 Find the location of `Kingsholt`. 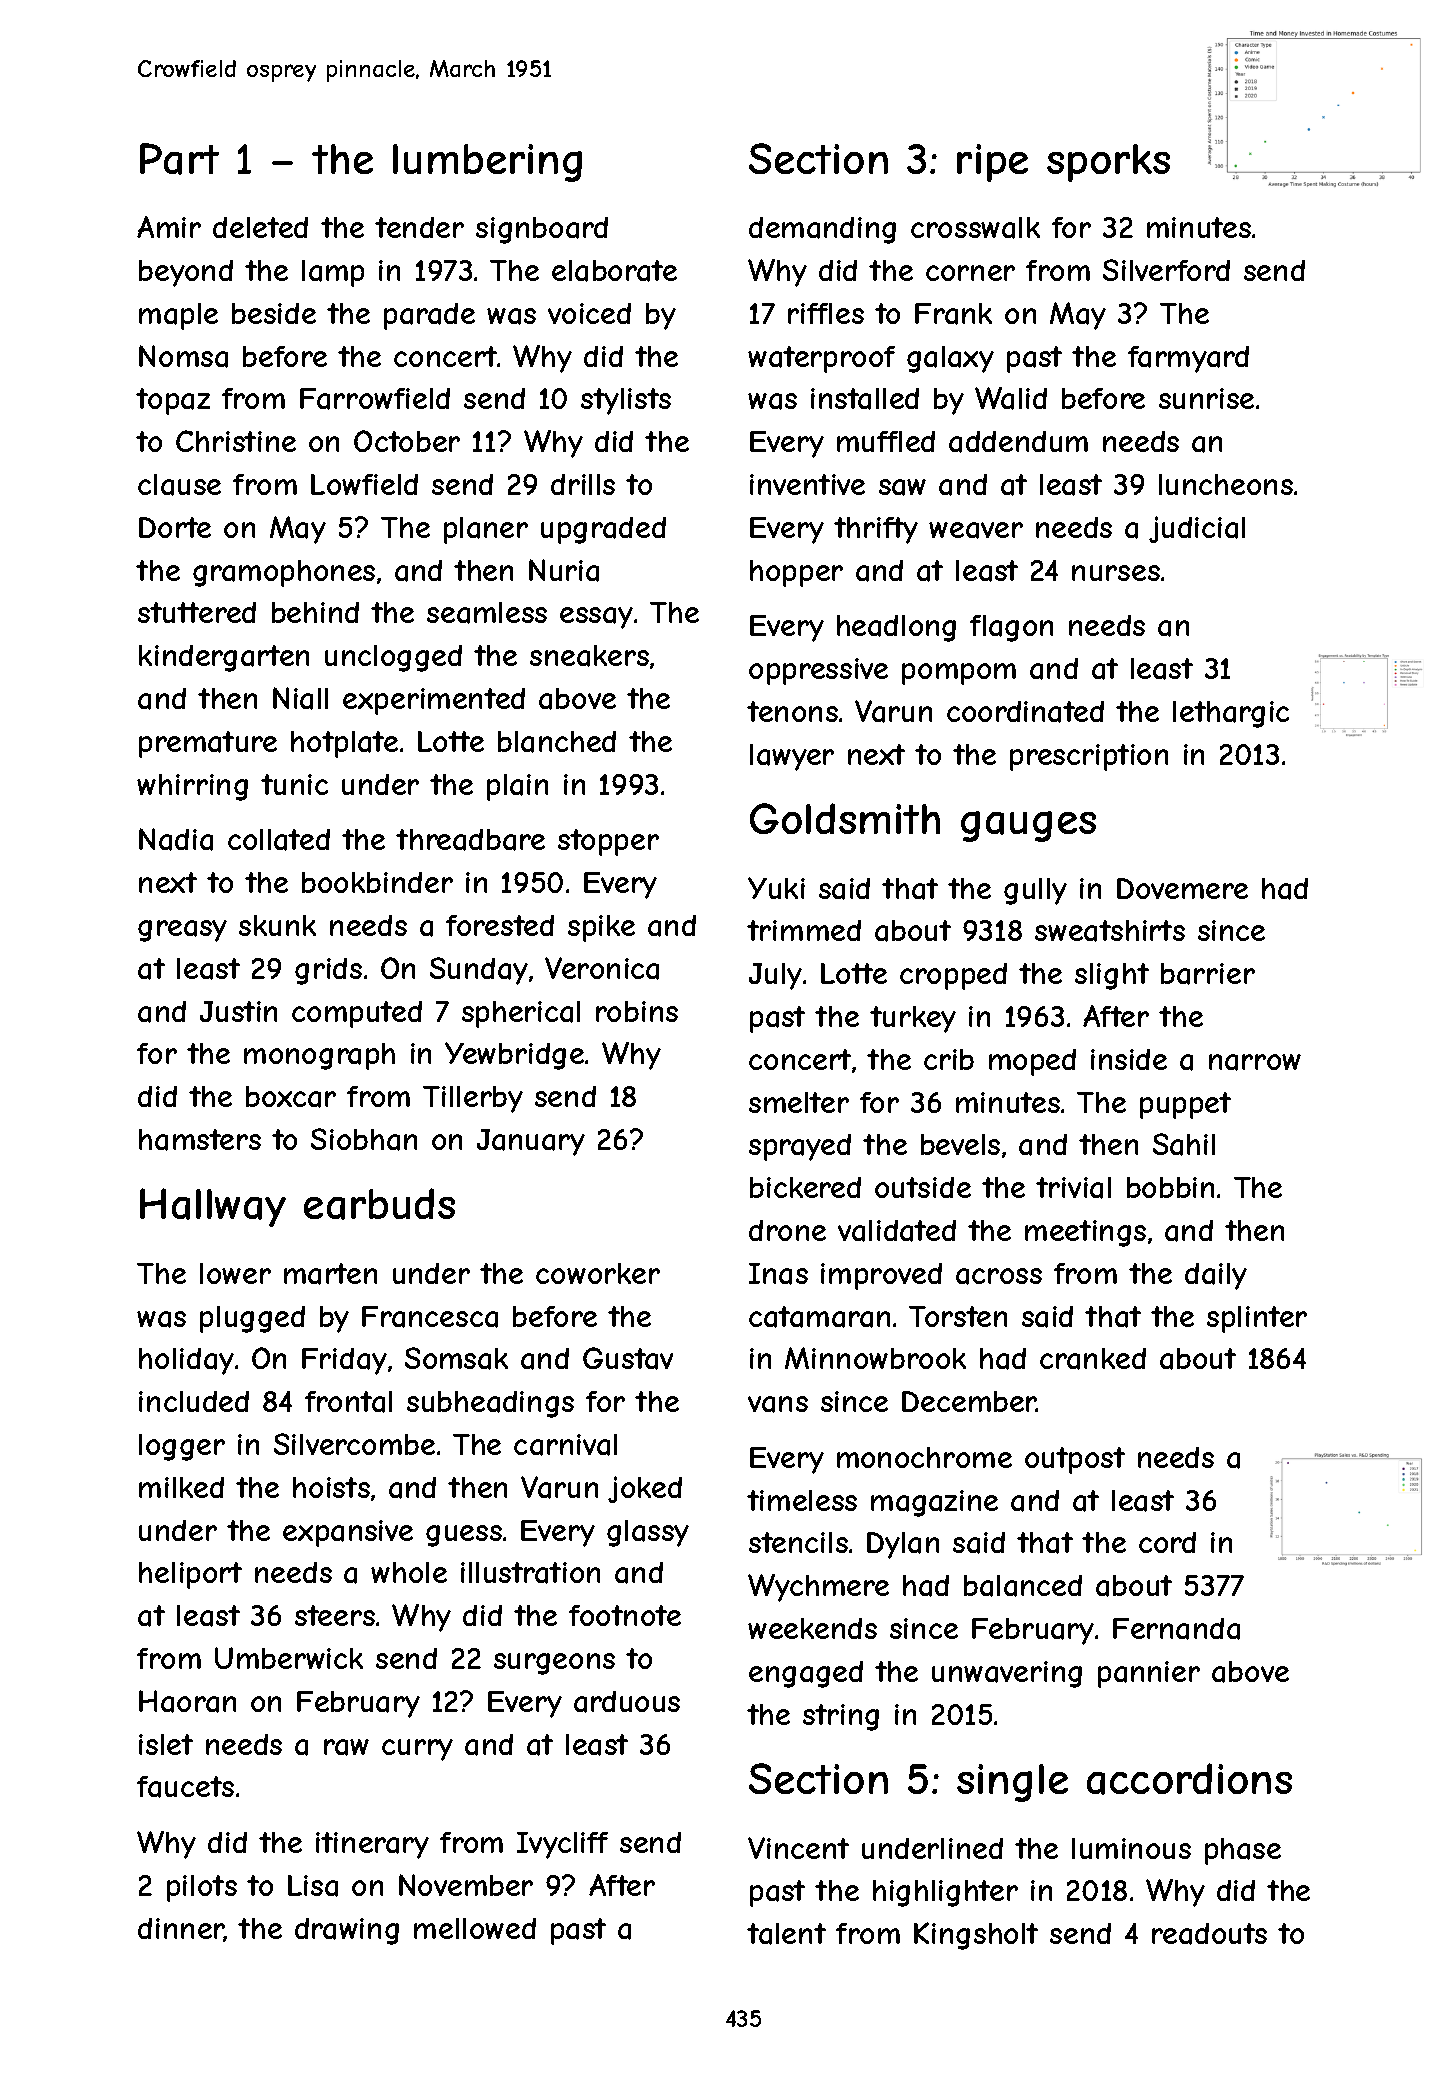

Kingsholt is located at coordinates (976, 1936).
